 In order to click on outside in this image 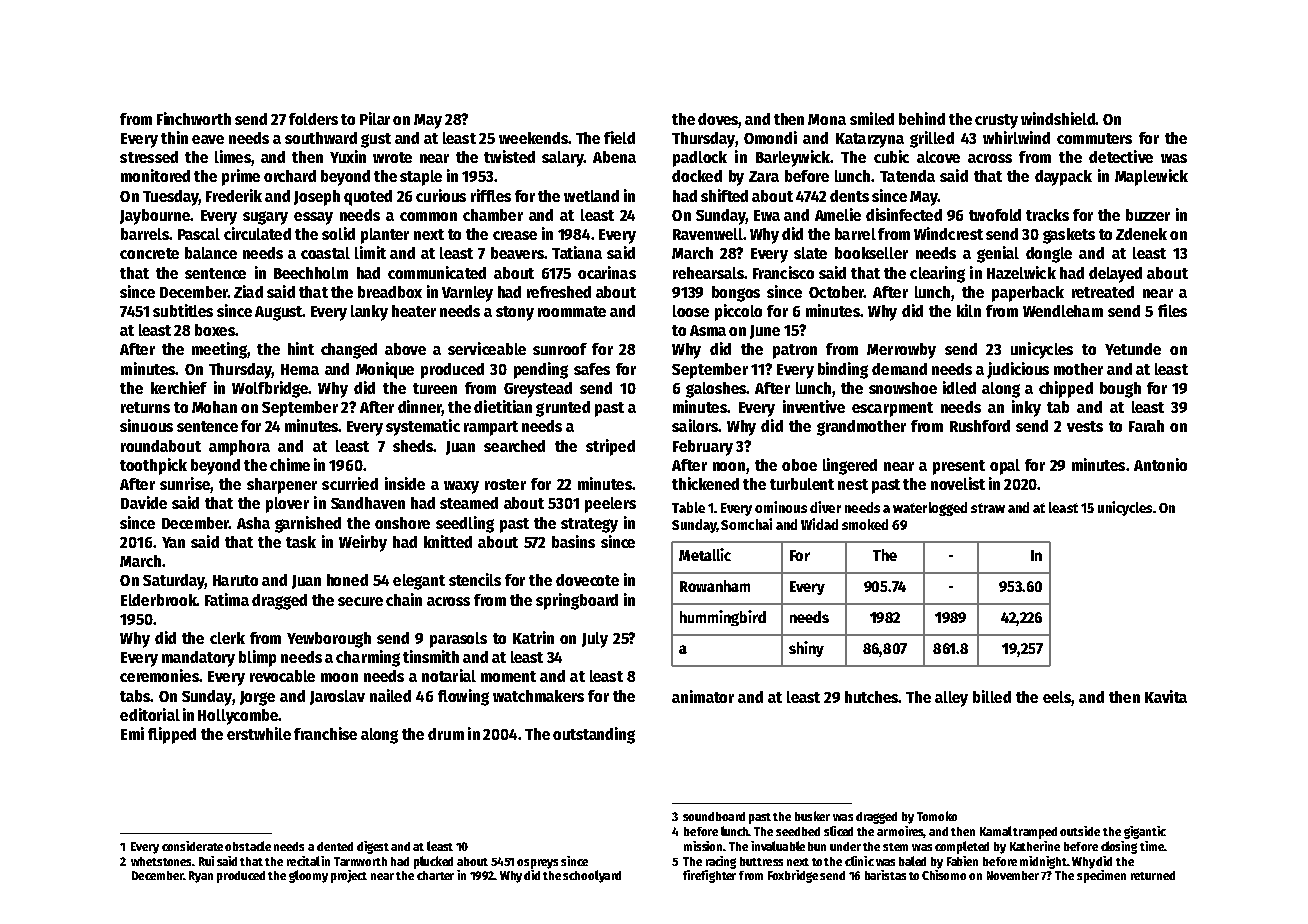, I will do `click(1080, 831)`.
